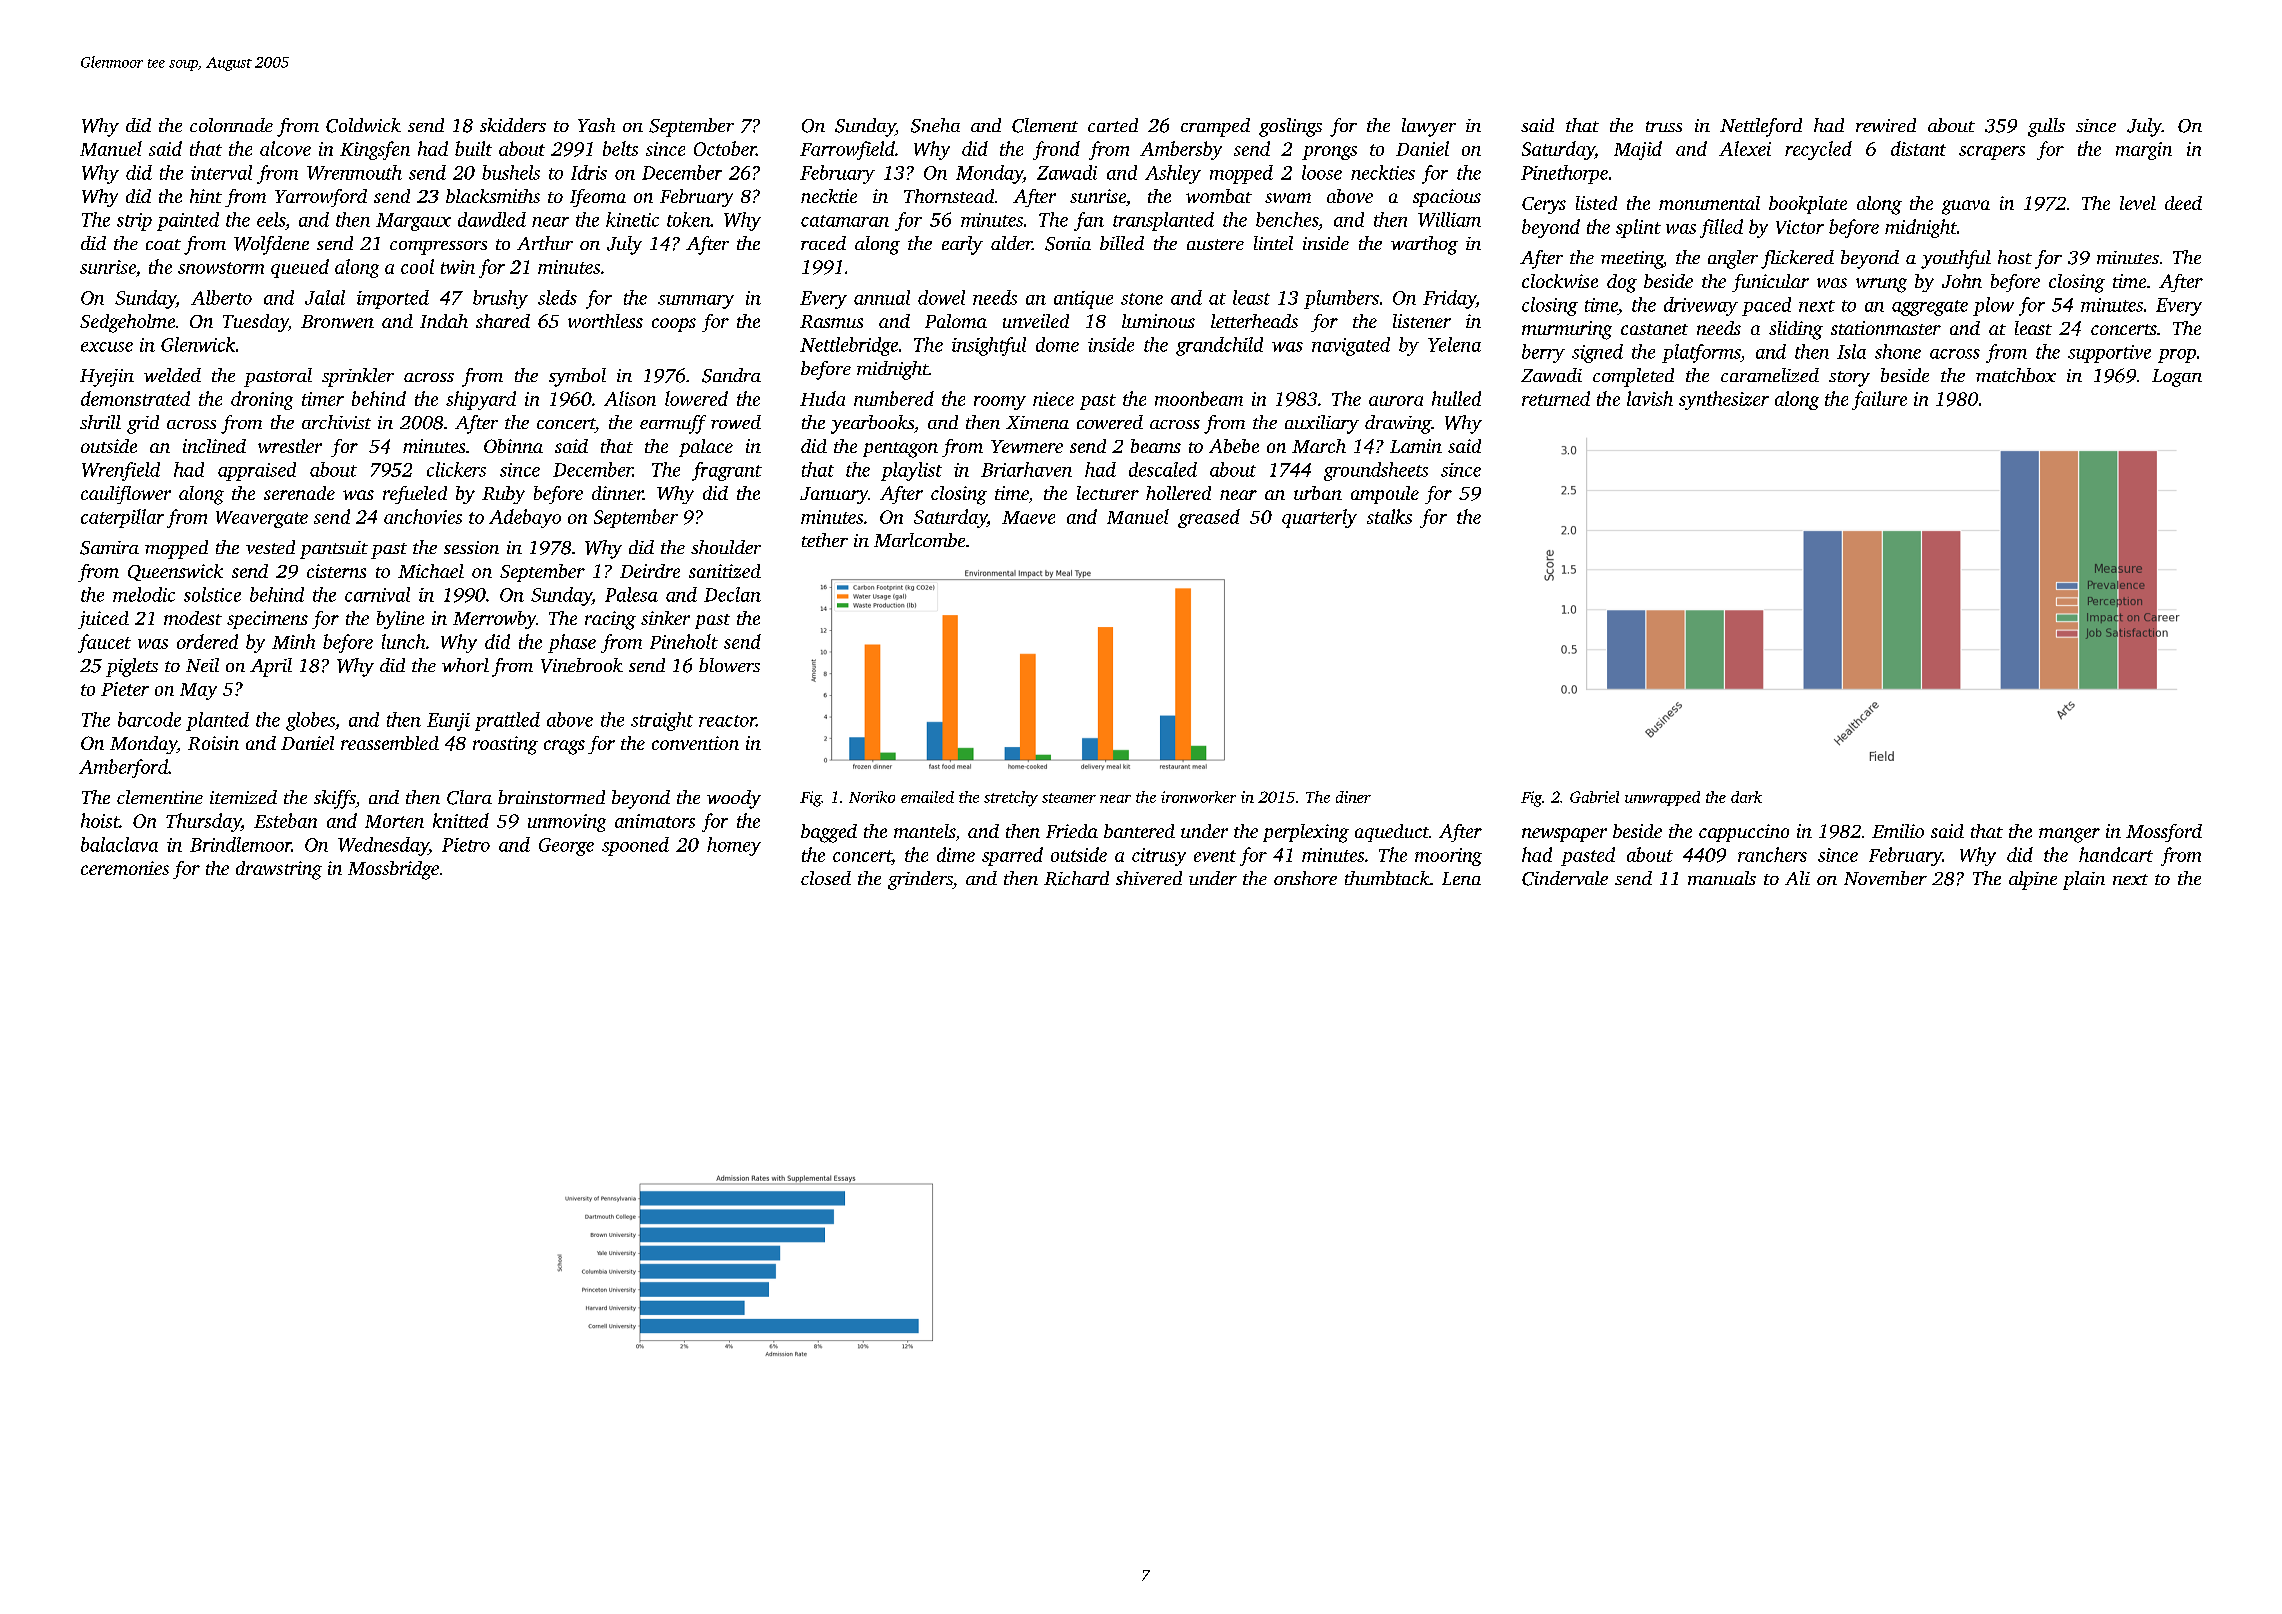  Describe the element at coordinates (1879, 400) in the screenshot. I see `failure` at that location.
